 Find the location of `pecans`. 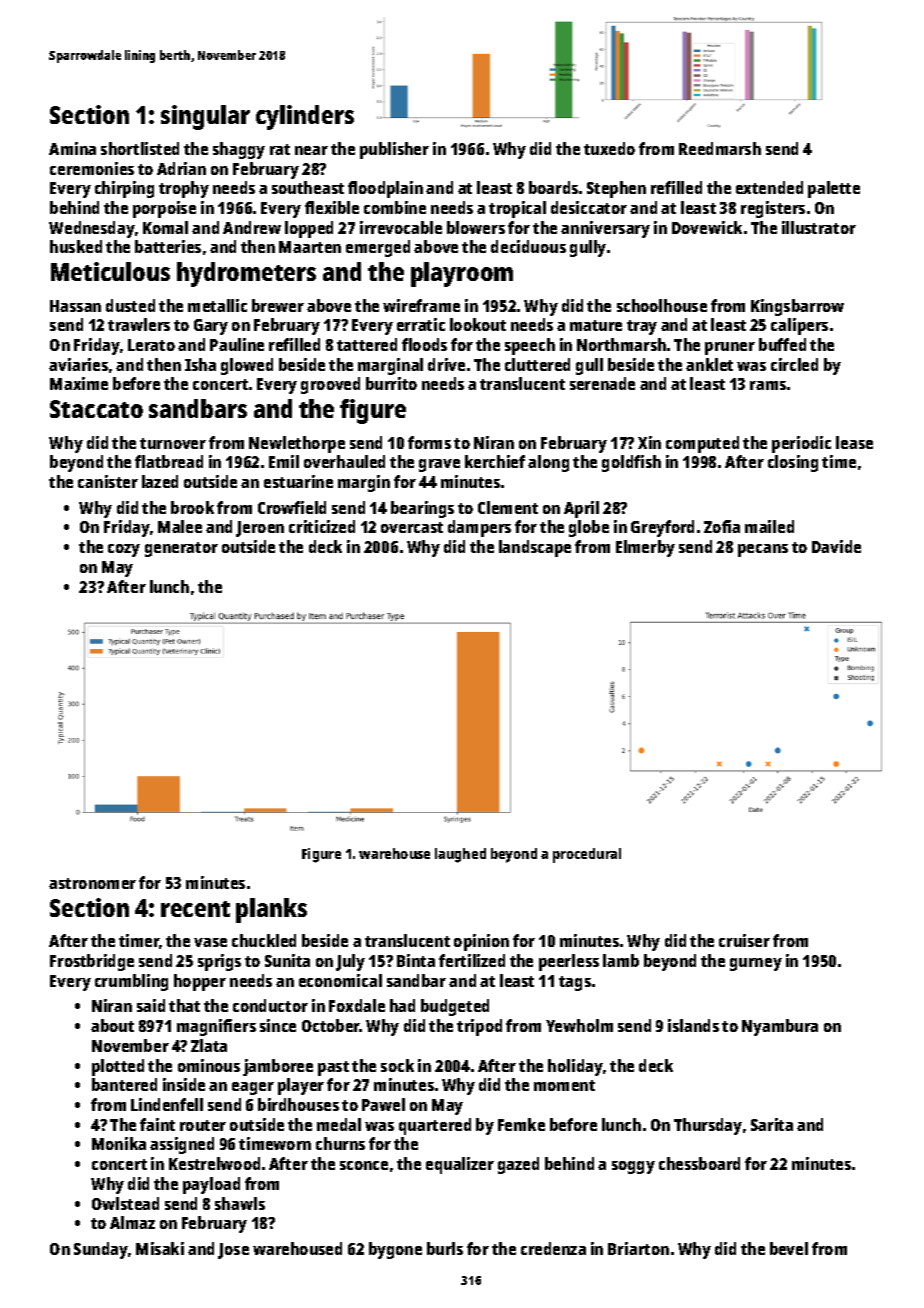

pecans is located at coordinates (763, 550).
